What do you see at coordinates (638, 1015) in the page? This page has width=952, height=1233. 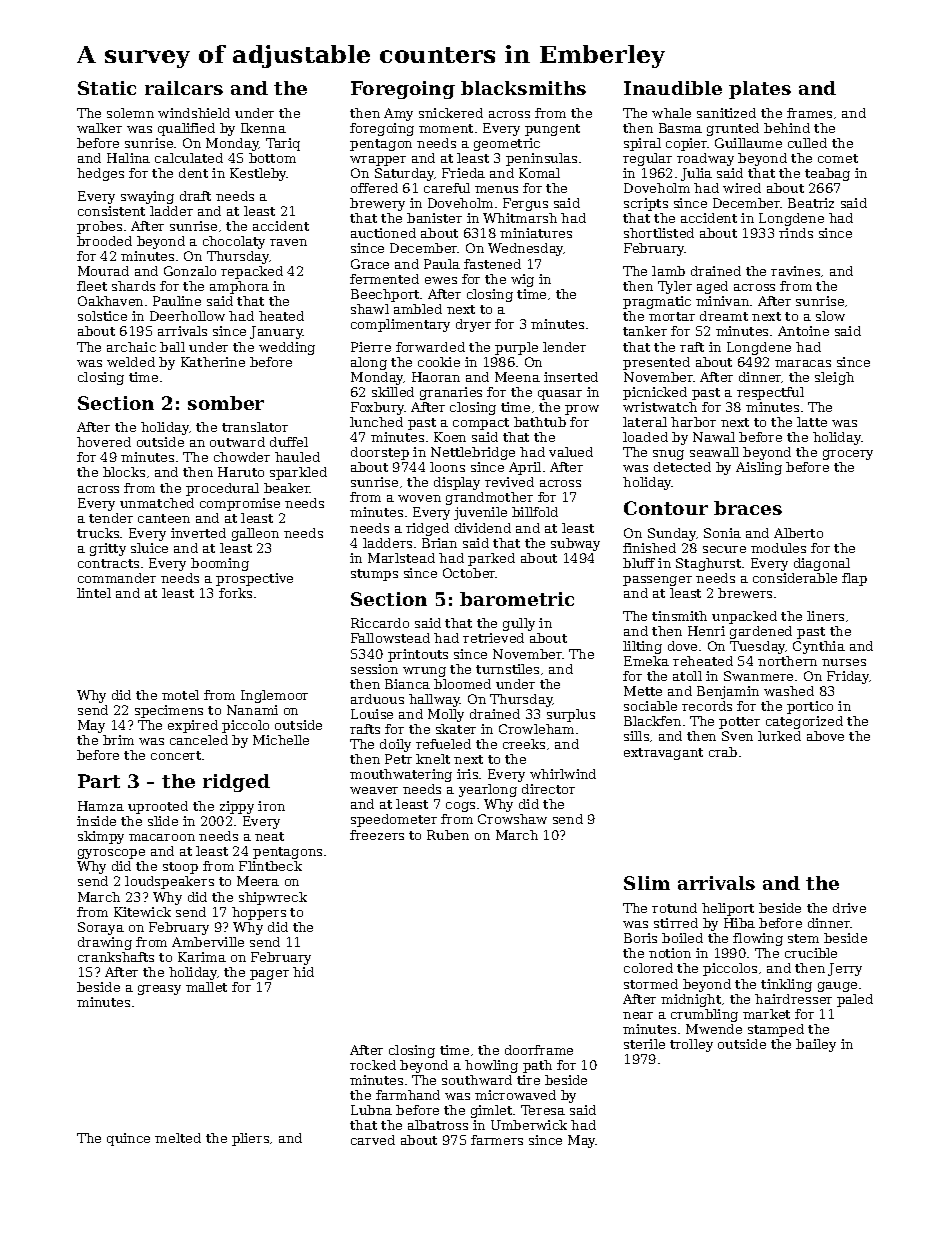 I see `near` at bounding box center [638, 1015].
